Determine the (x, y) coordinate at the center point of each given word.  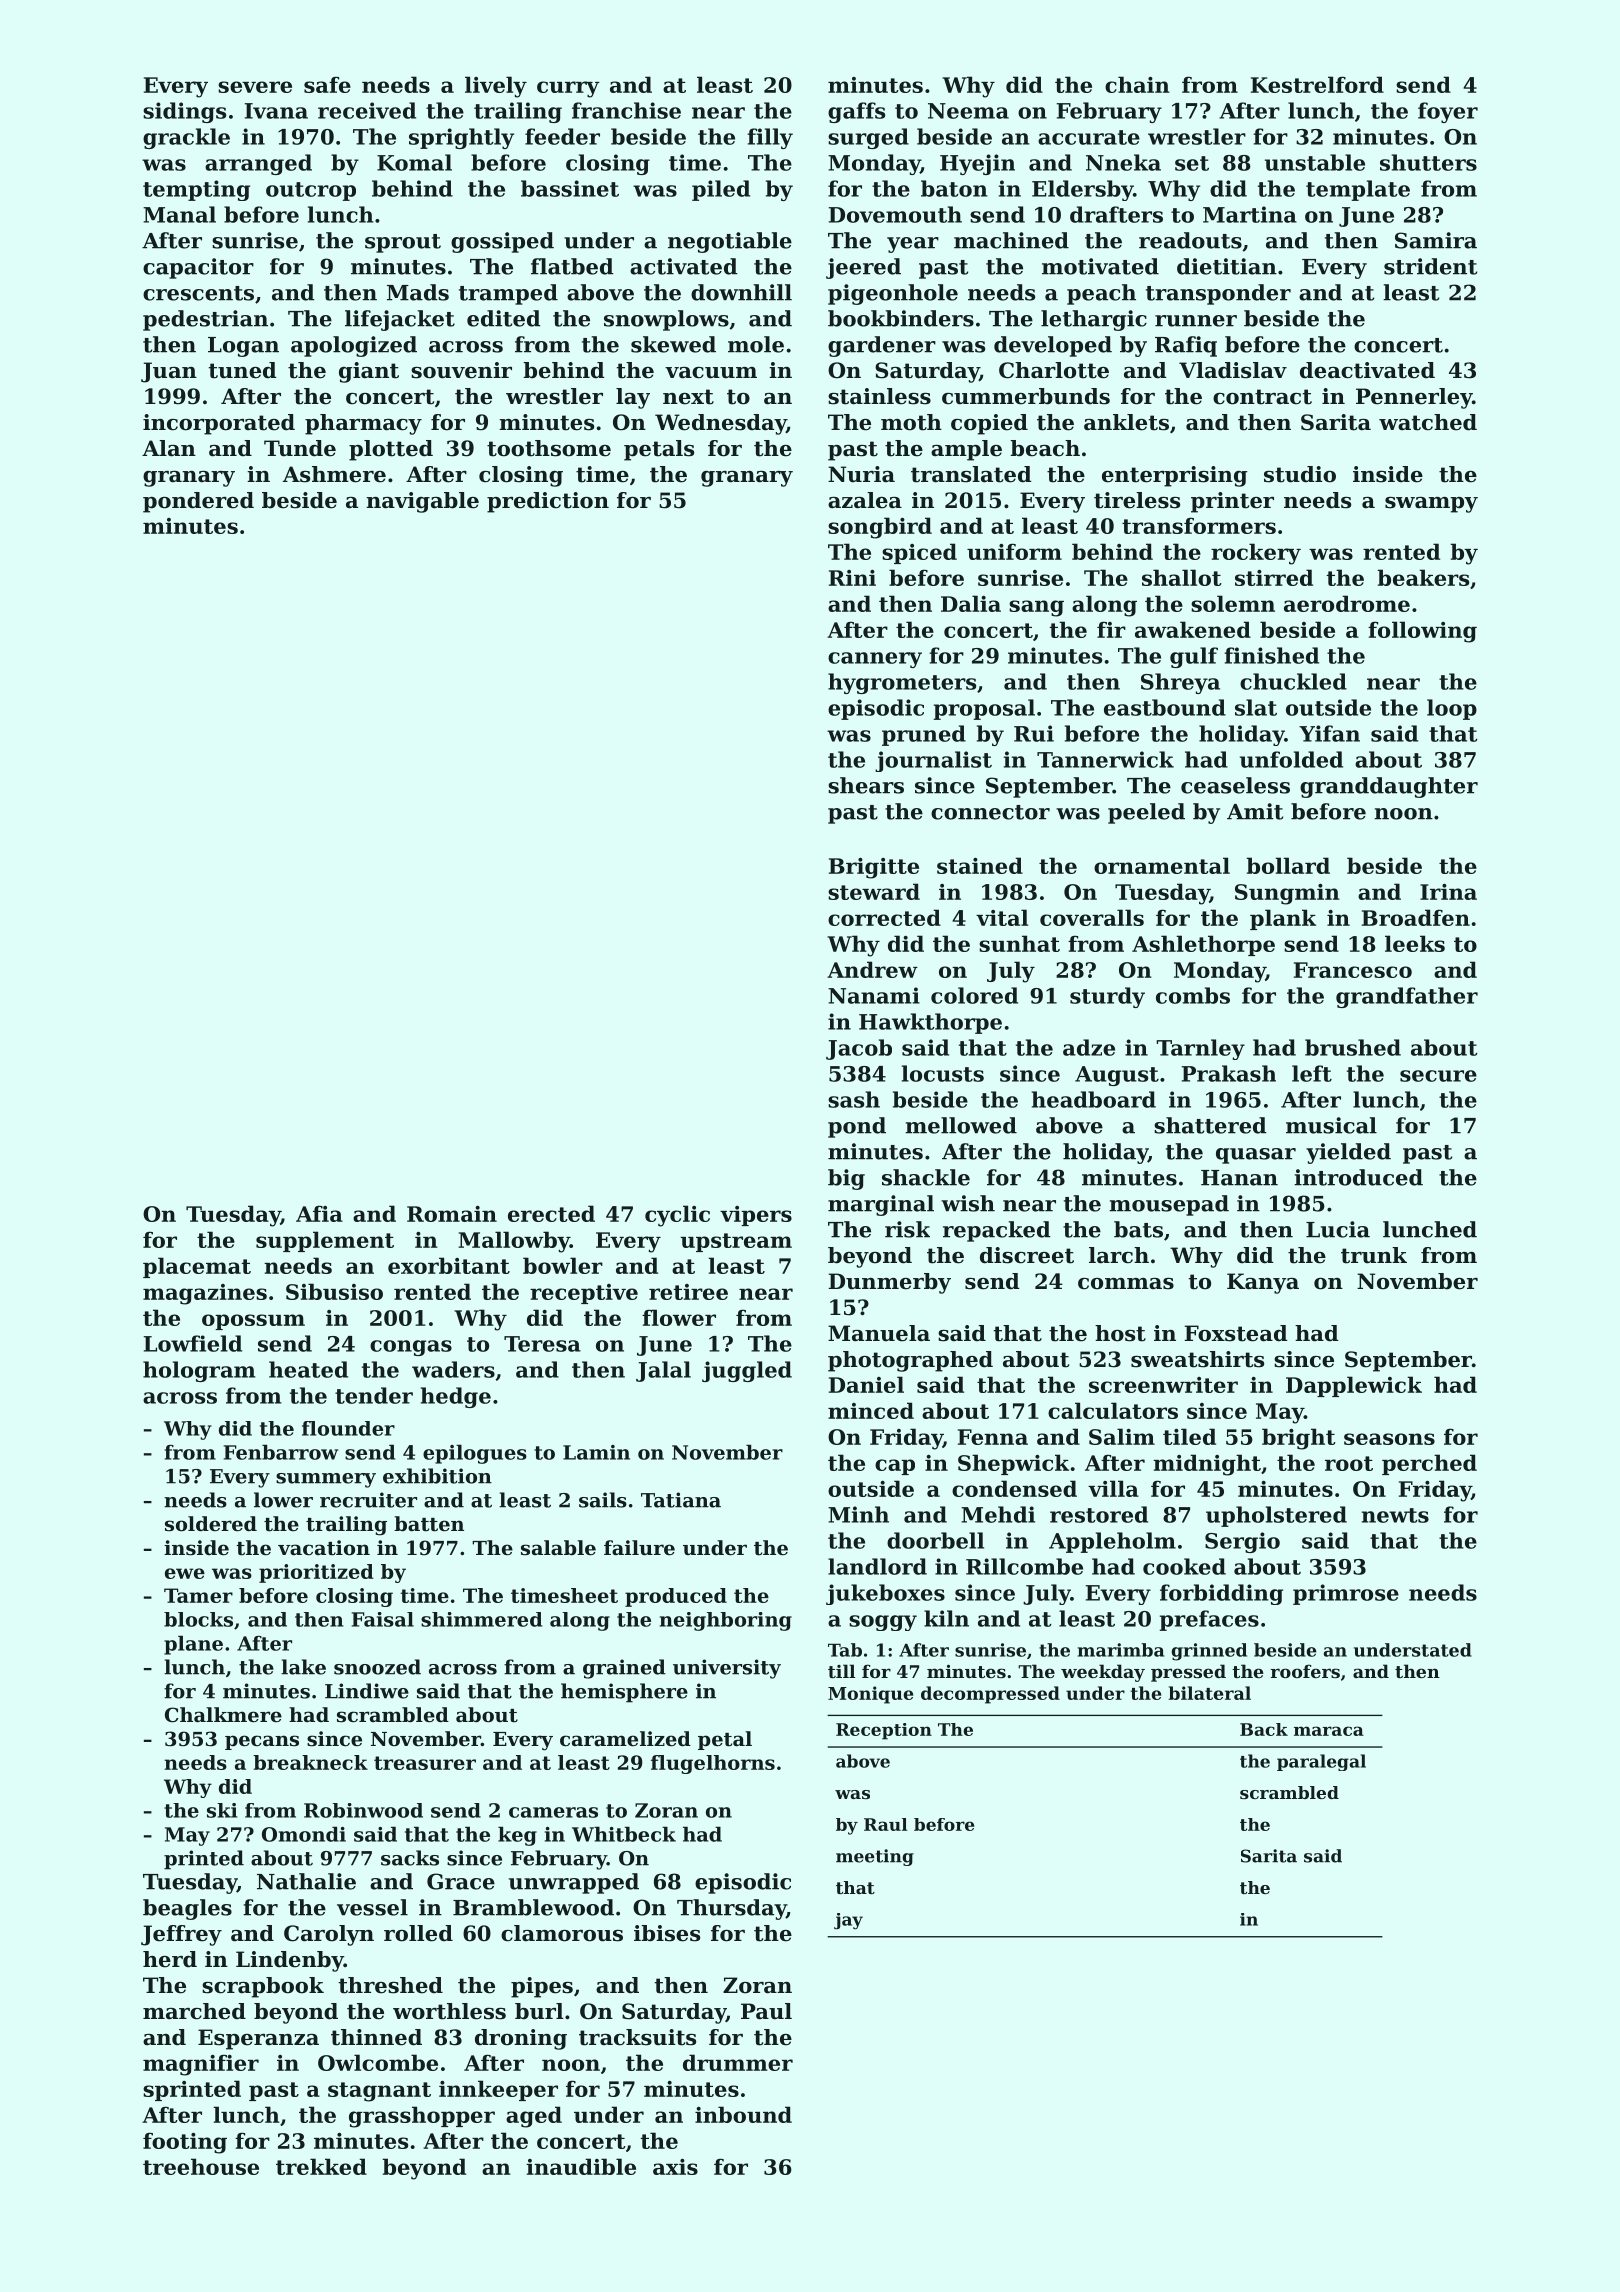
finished (1271, 655)
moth (911, 422)
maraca (1329, 1731)
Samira (1436, 240)
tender (374, 1395)
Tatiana (681, 1500)
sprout (403, 243)
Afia (319, 1213)
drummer (738, 2062)
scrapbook (263, 1987)
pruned (924, 735)
